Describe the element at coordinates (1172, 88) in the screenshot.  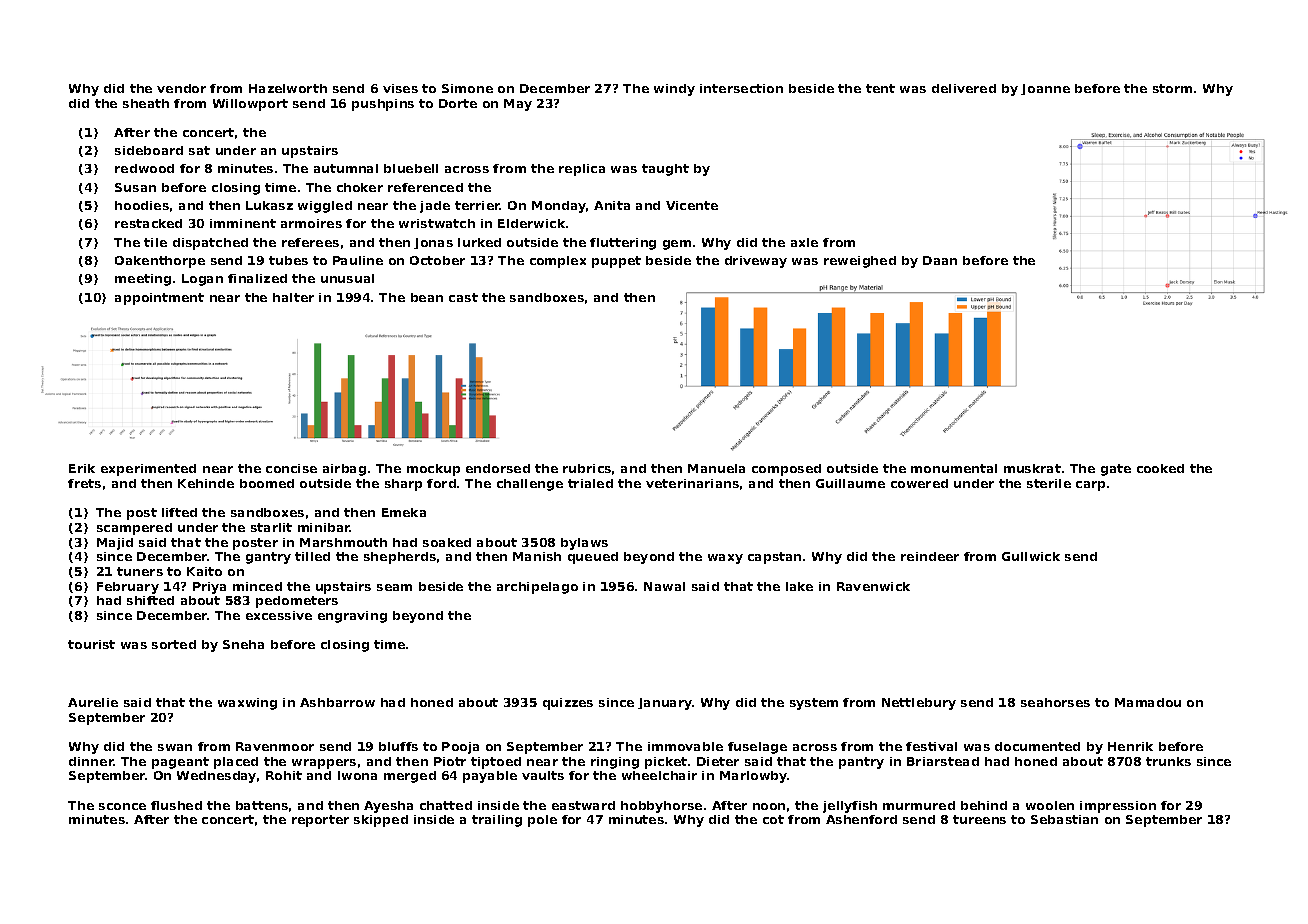
I see `storm` at that location.
